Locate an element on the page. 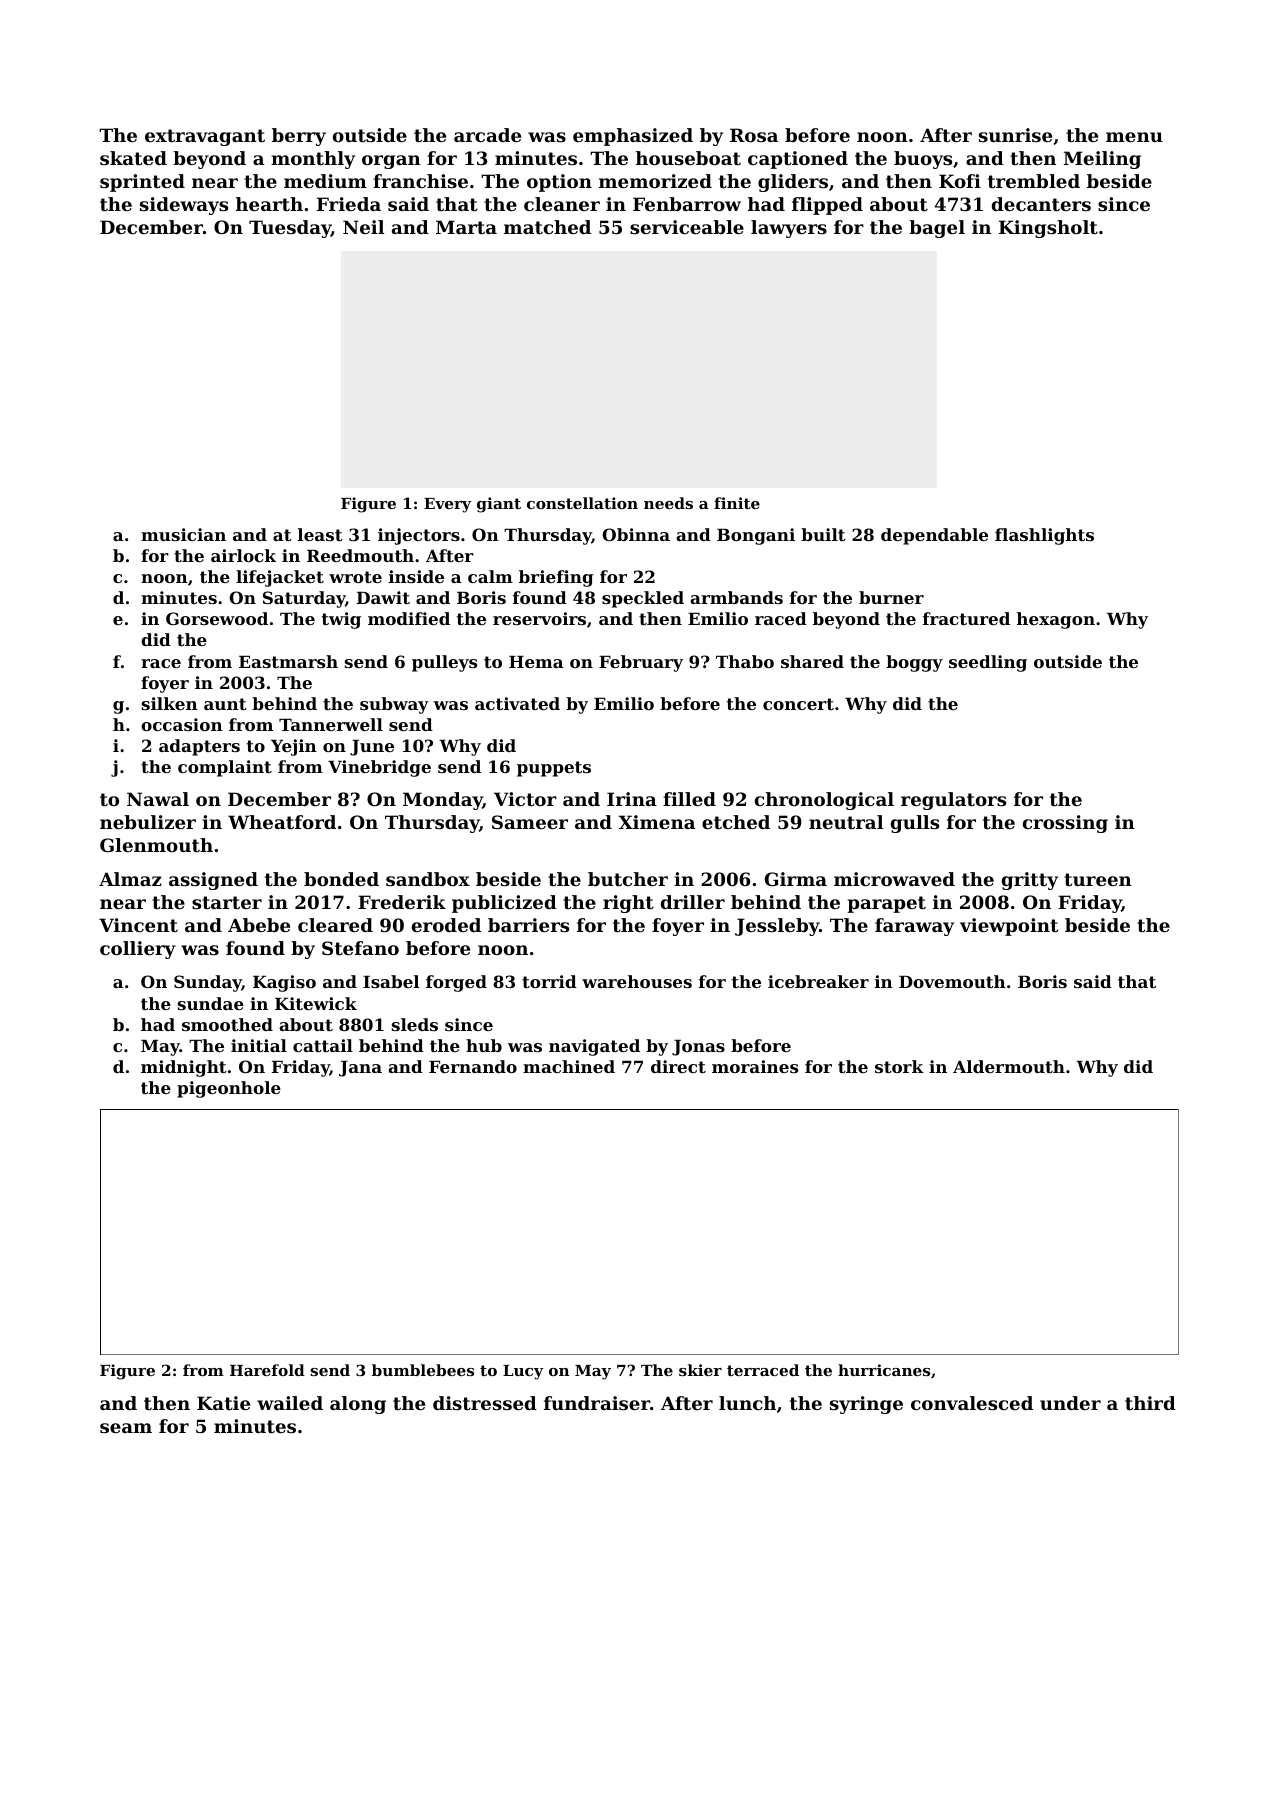  gulls is located at coordinates (915, 824).
